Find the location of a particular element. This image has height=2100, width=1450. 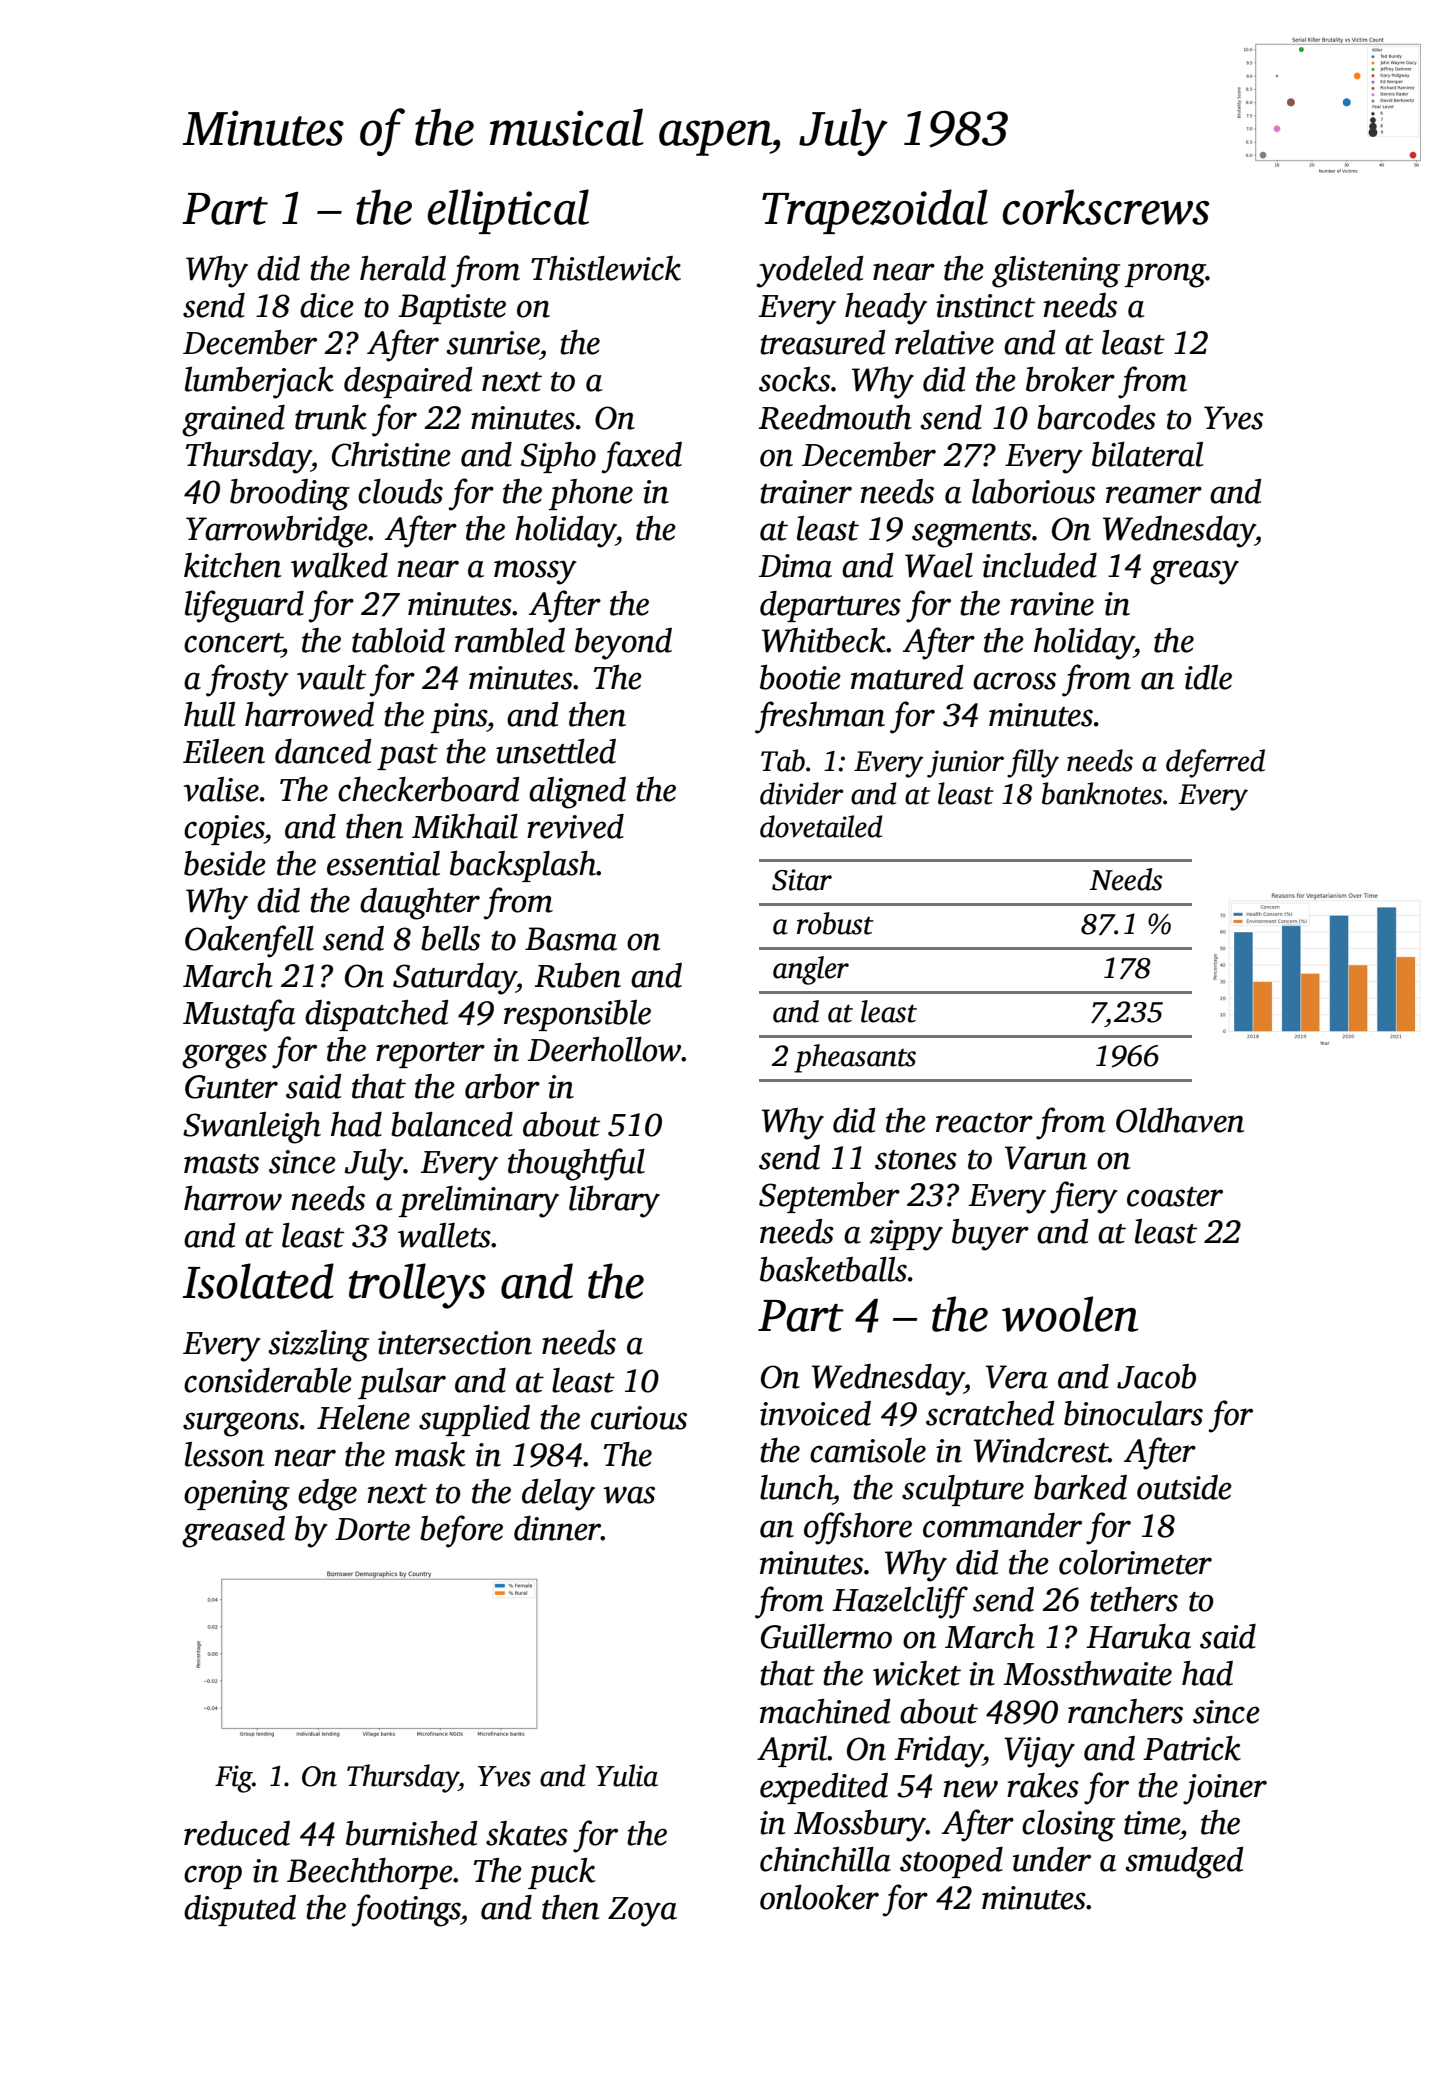

dice is located at coordinates (327, 305).
